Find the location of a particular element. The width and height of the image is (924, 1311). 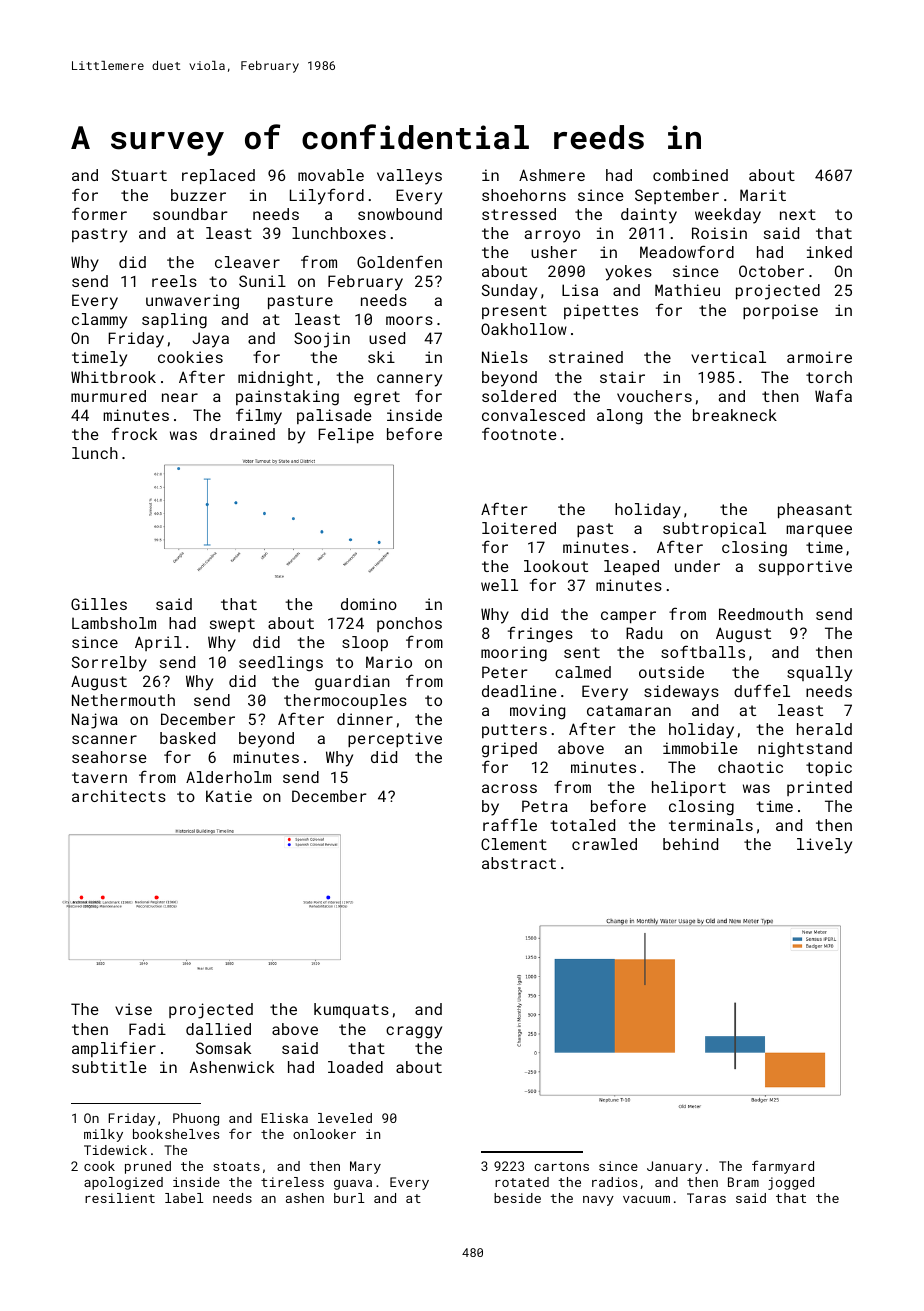

craggy is located at coordinates (414, 1032).
